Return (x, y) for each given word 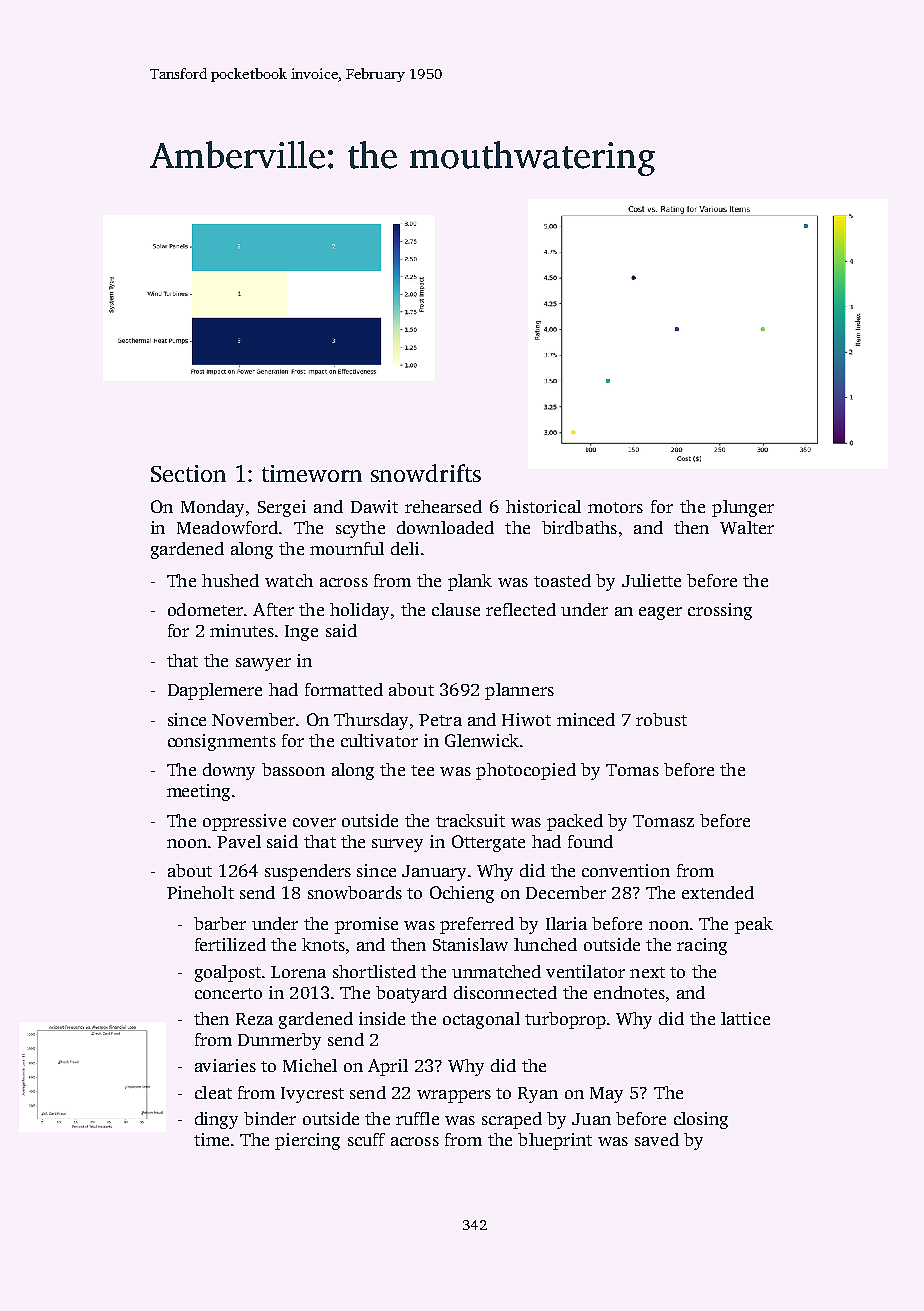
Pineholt (200, 892)
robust (661, 719)
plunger (743, 508)
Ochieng (462, 894)
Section (188, 473)
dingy (216, 1120)
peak (754, 925)
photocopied (526, 771)
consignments (222, 742)
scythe (360, 529)
